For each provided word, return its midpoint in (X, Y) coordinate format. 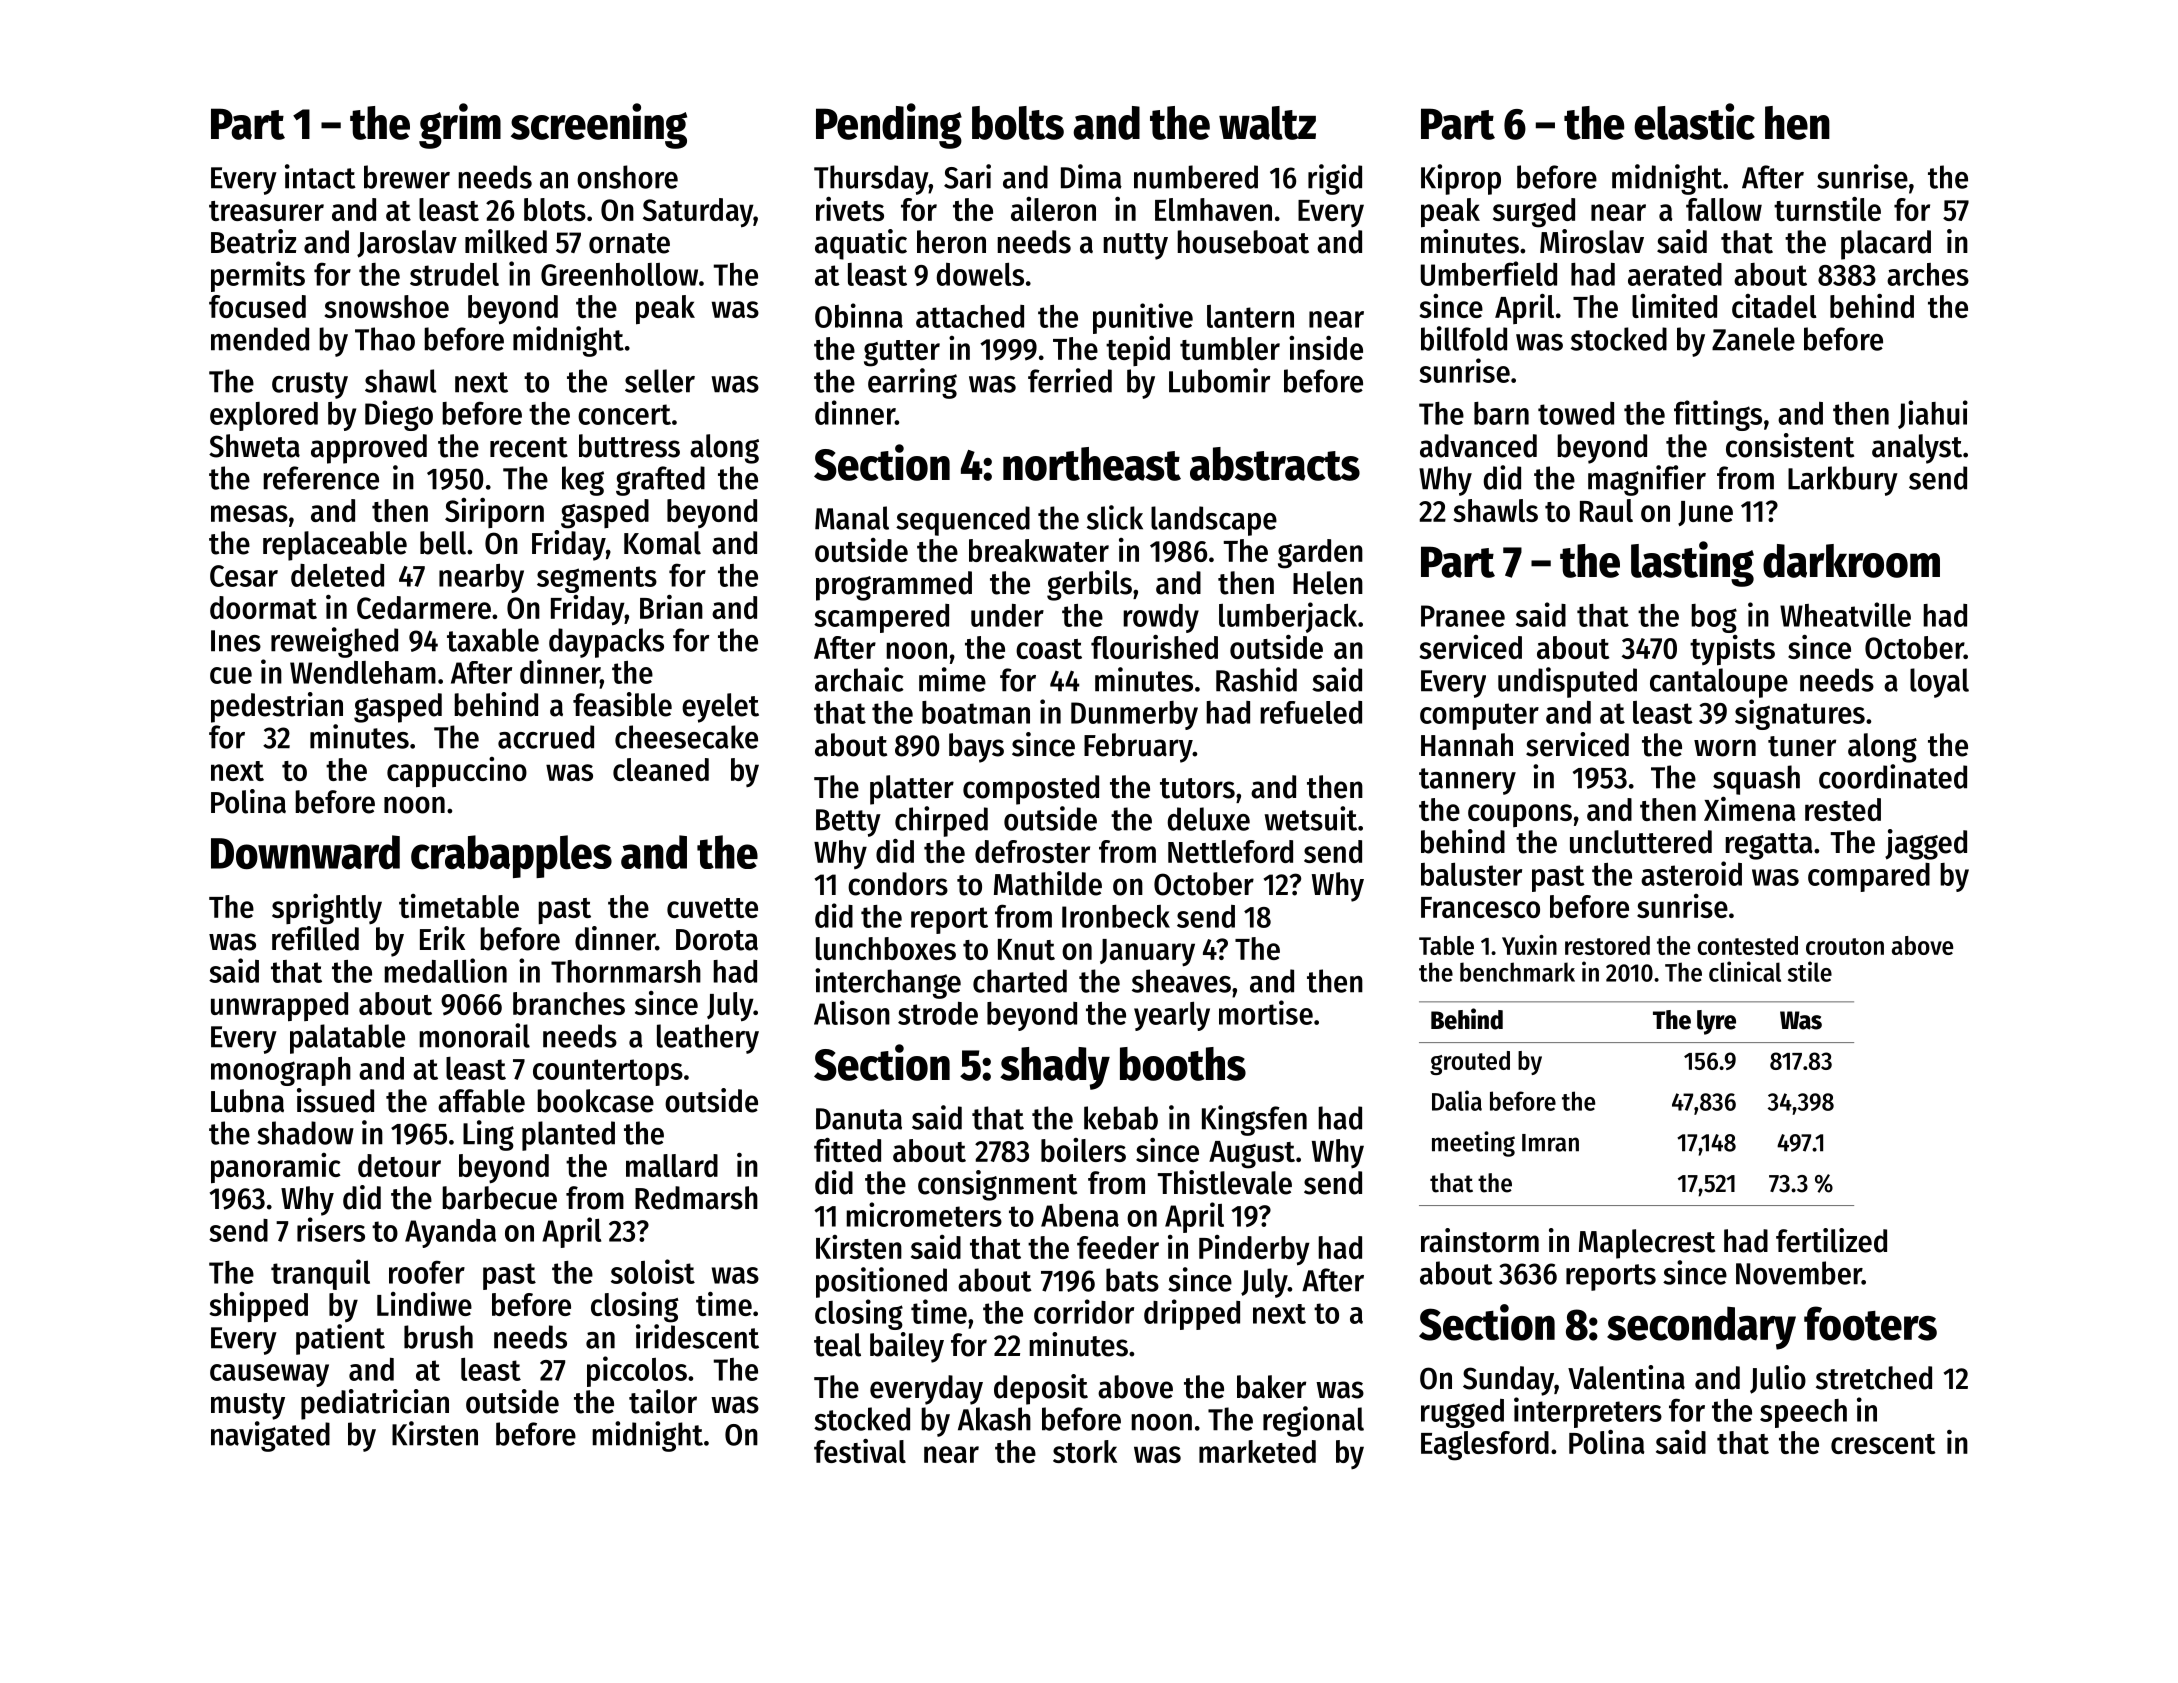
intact (320, 176)
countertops (608, 1072)
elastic (1694, 121)
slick (1115, 517)
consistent (1790, 445)
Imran (1550, 1143)
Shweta (254, 446)
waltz (1267, 123)
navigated (270, 1436)
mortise (1266, 1012)
